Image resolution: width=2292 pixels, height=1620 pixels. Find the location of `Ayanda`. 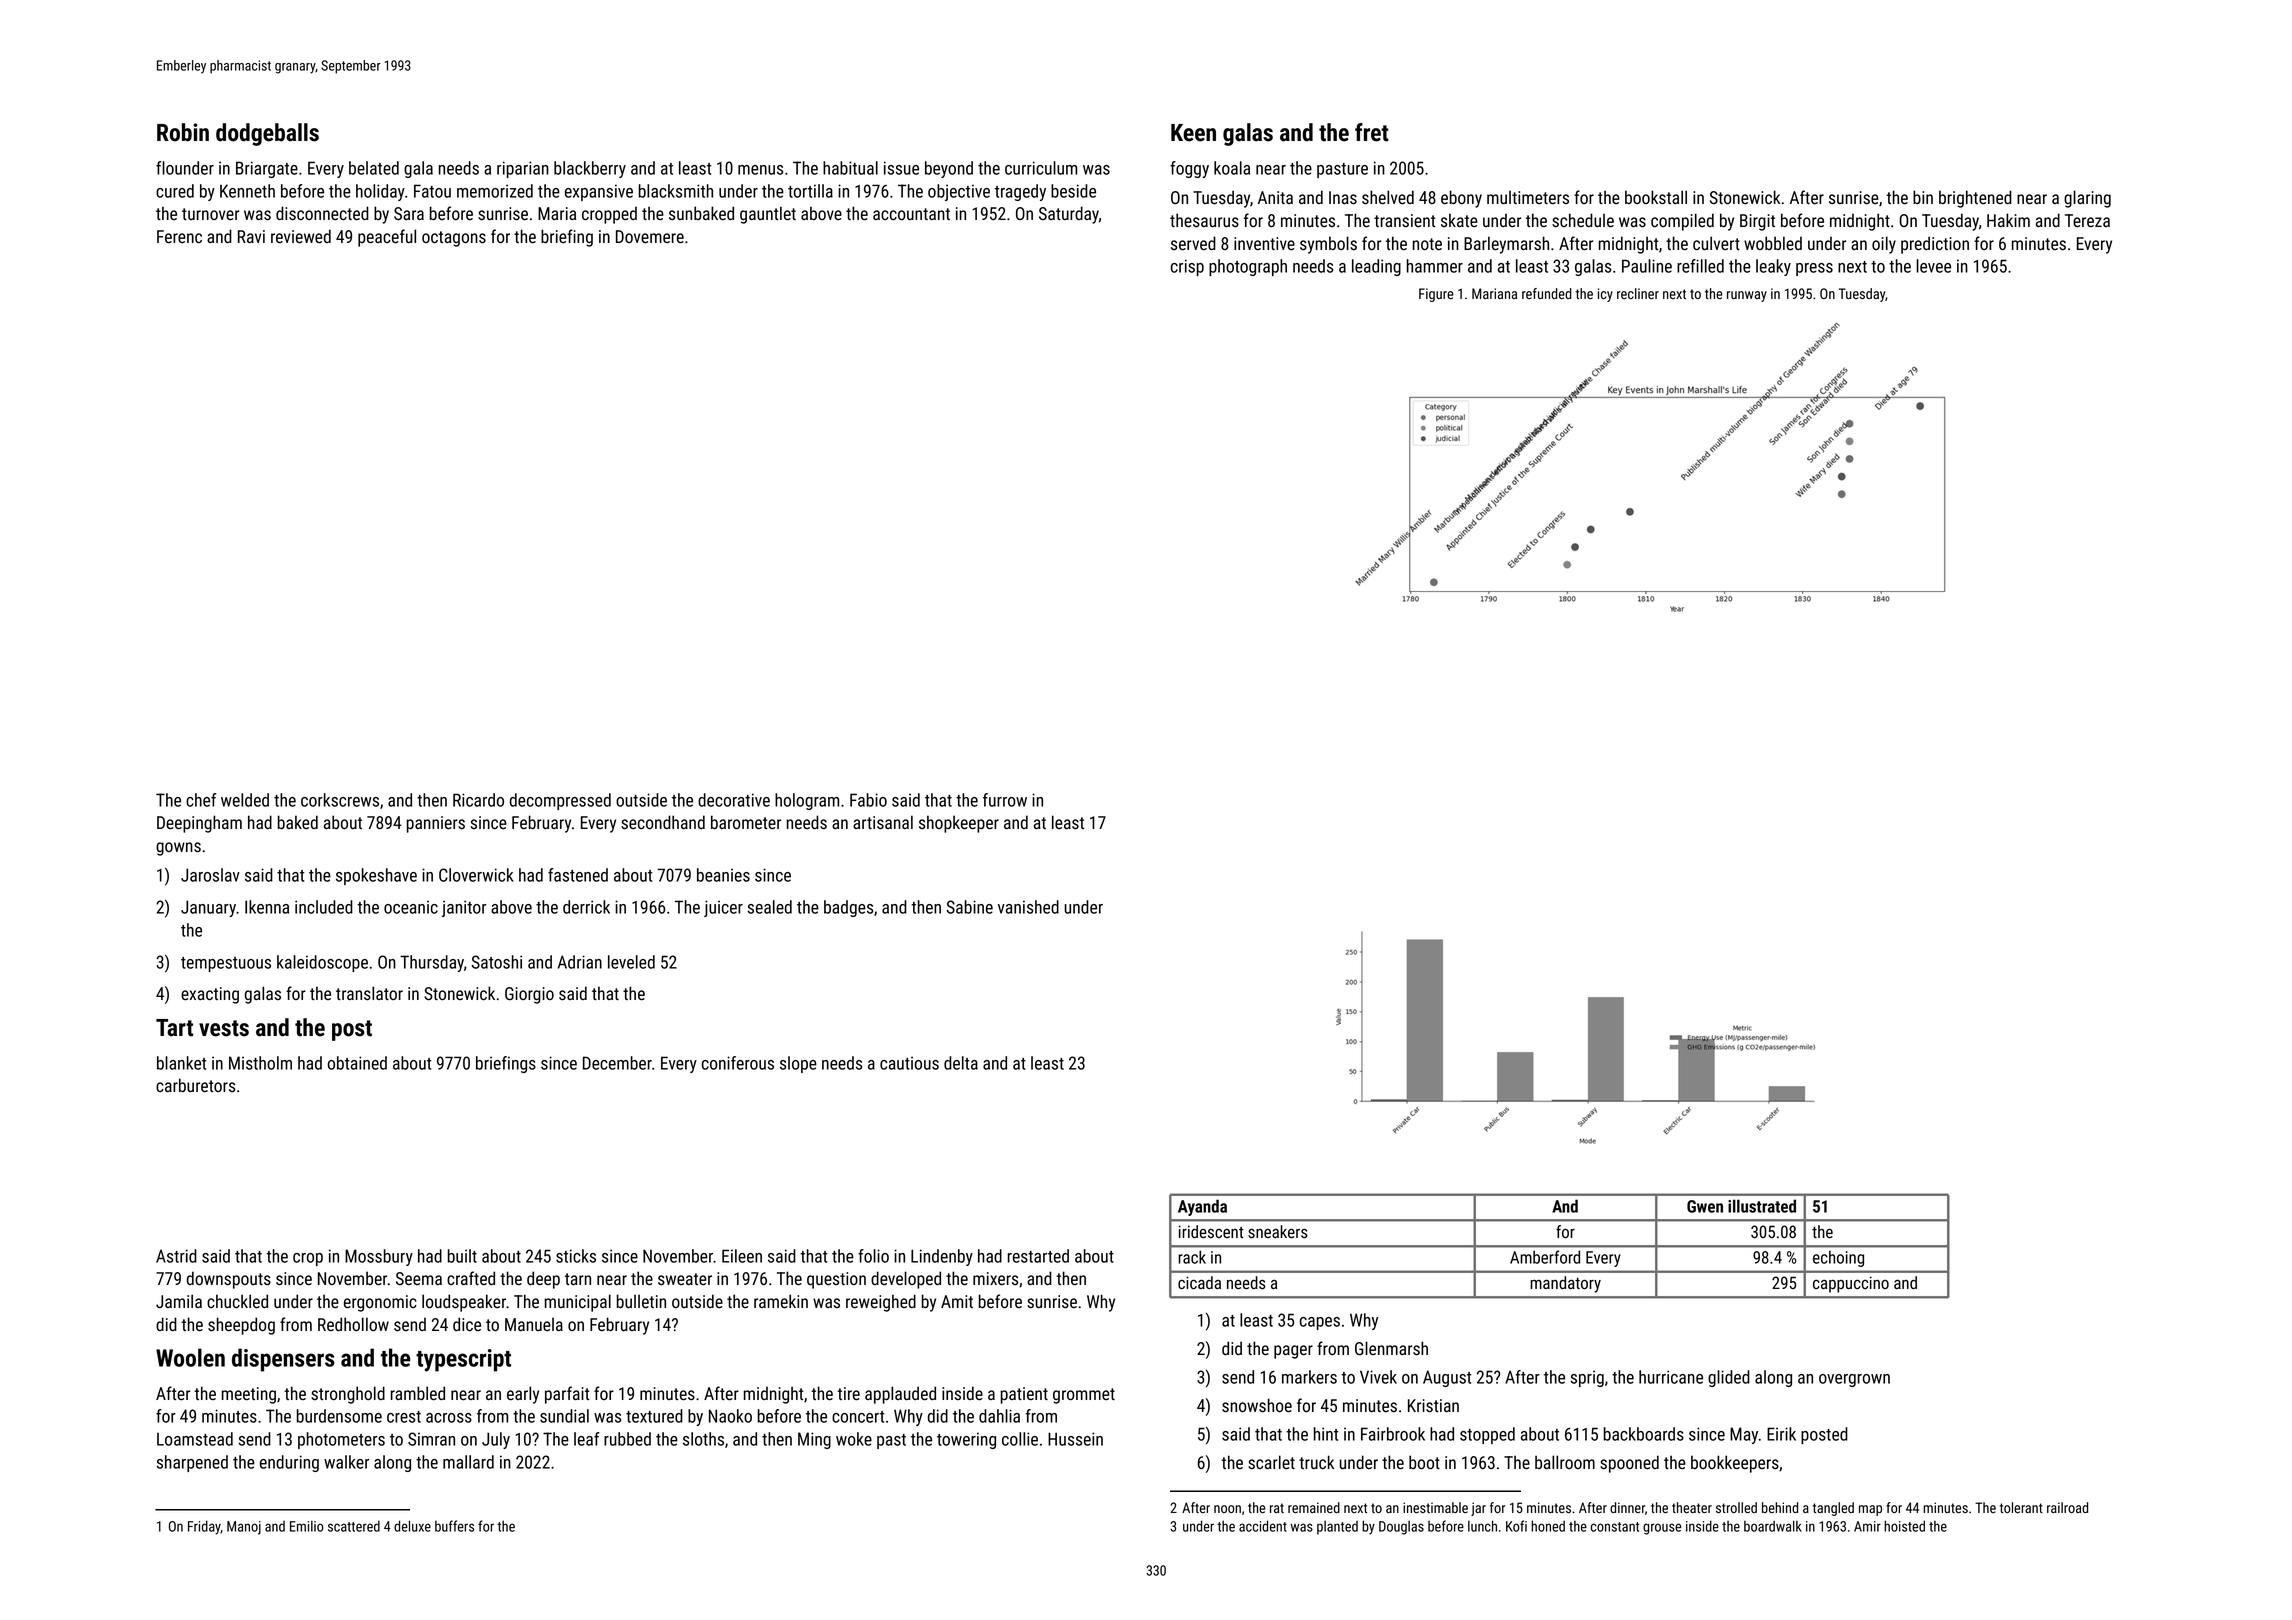

Ayanda is located at coordinates (1202, 1207).
